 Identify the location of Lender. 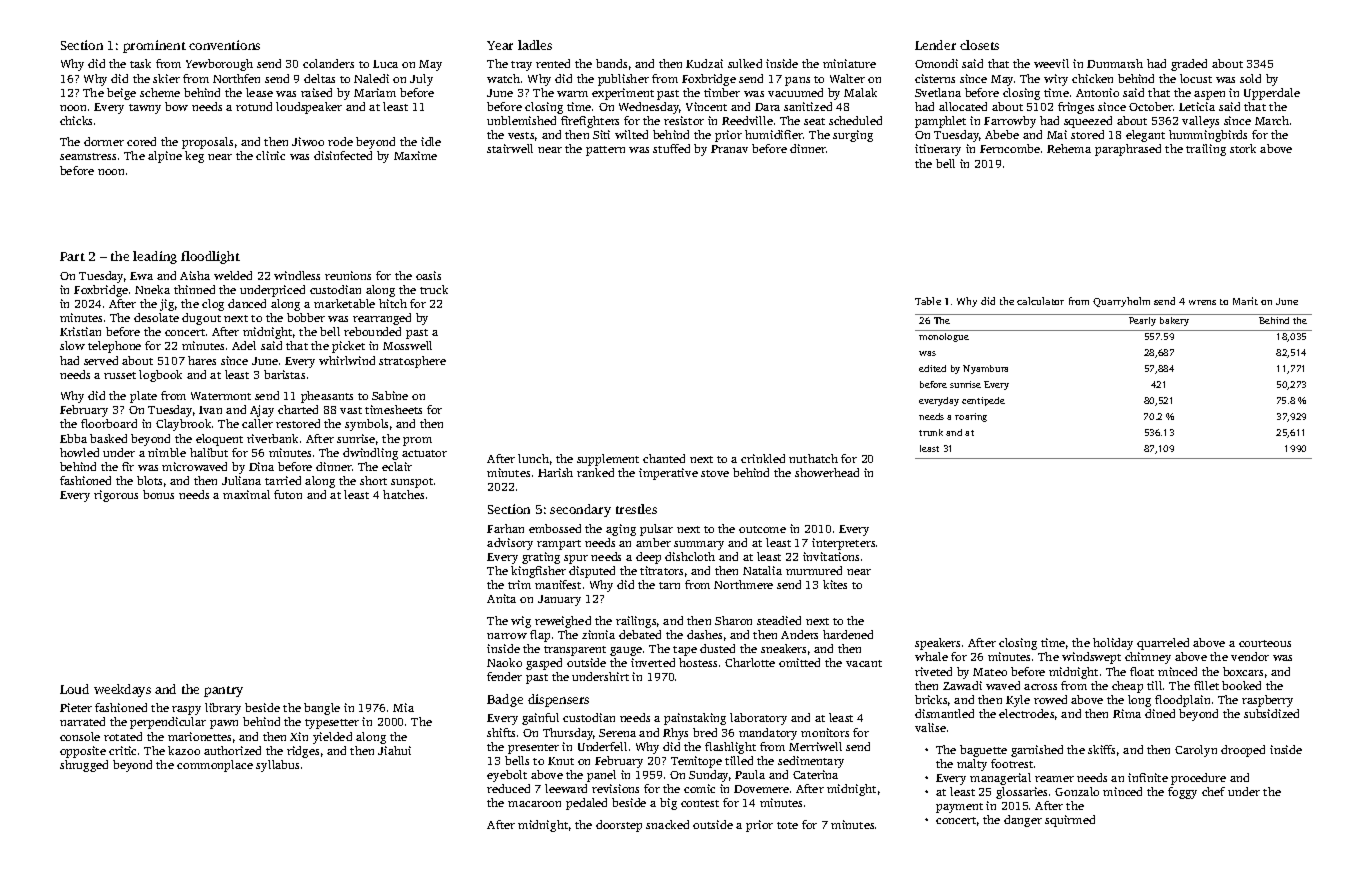
(935, 45).
